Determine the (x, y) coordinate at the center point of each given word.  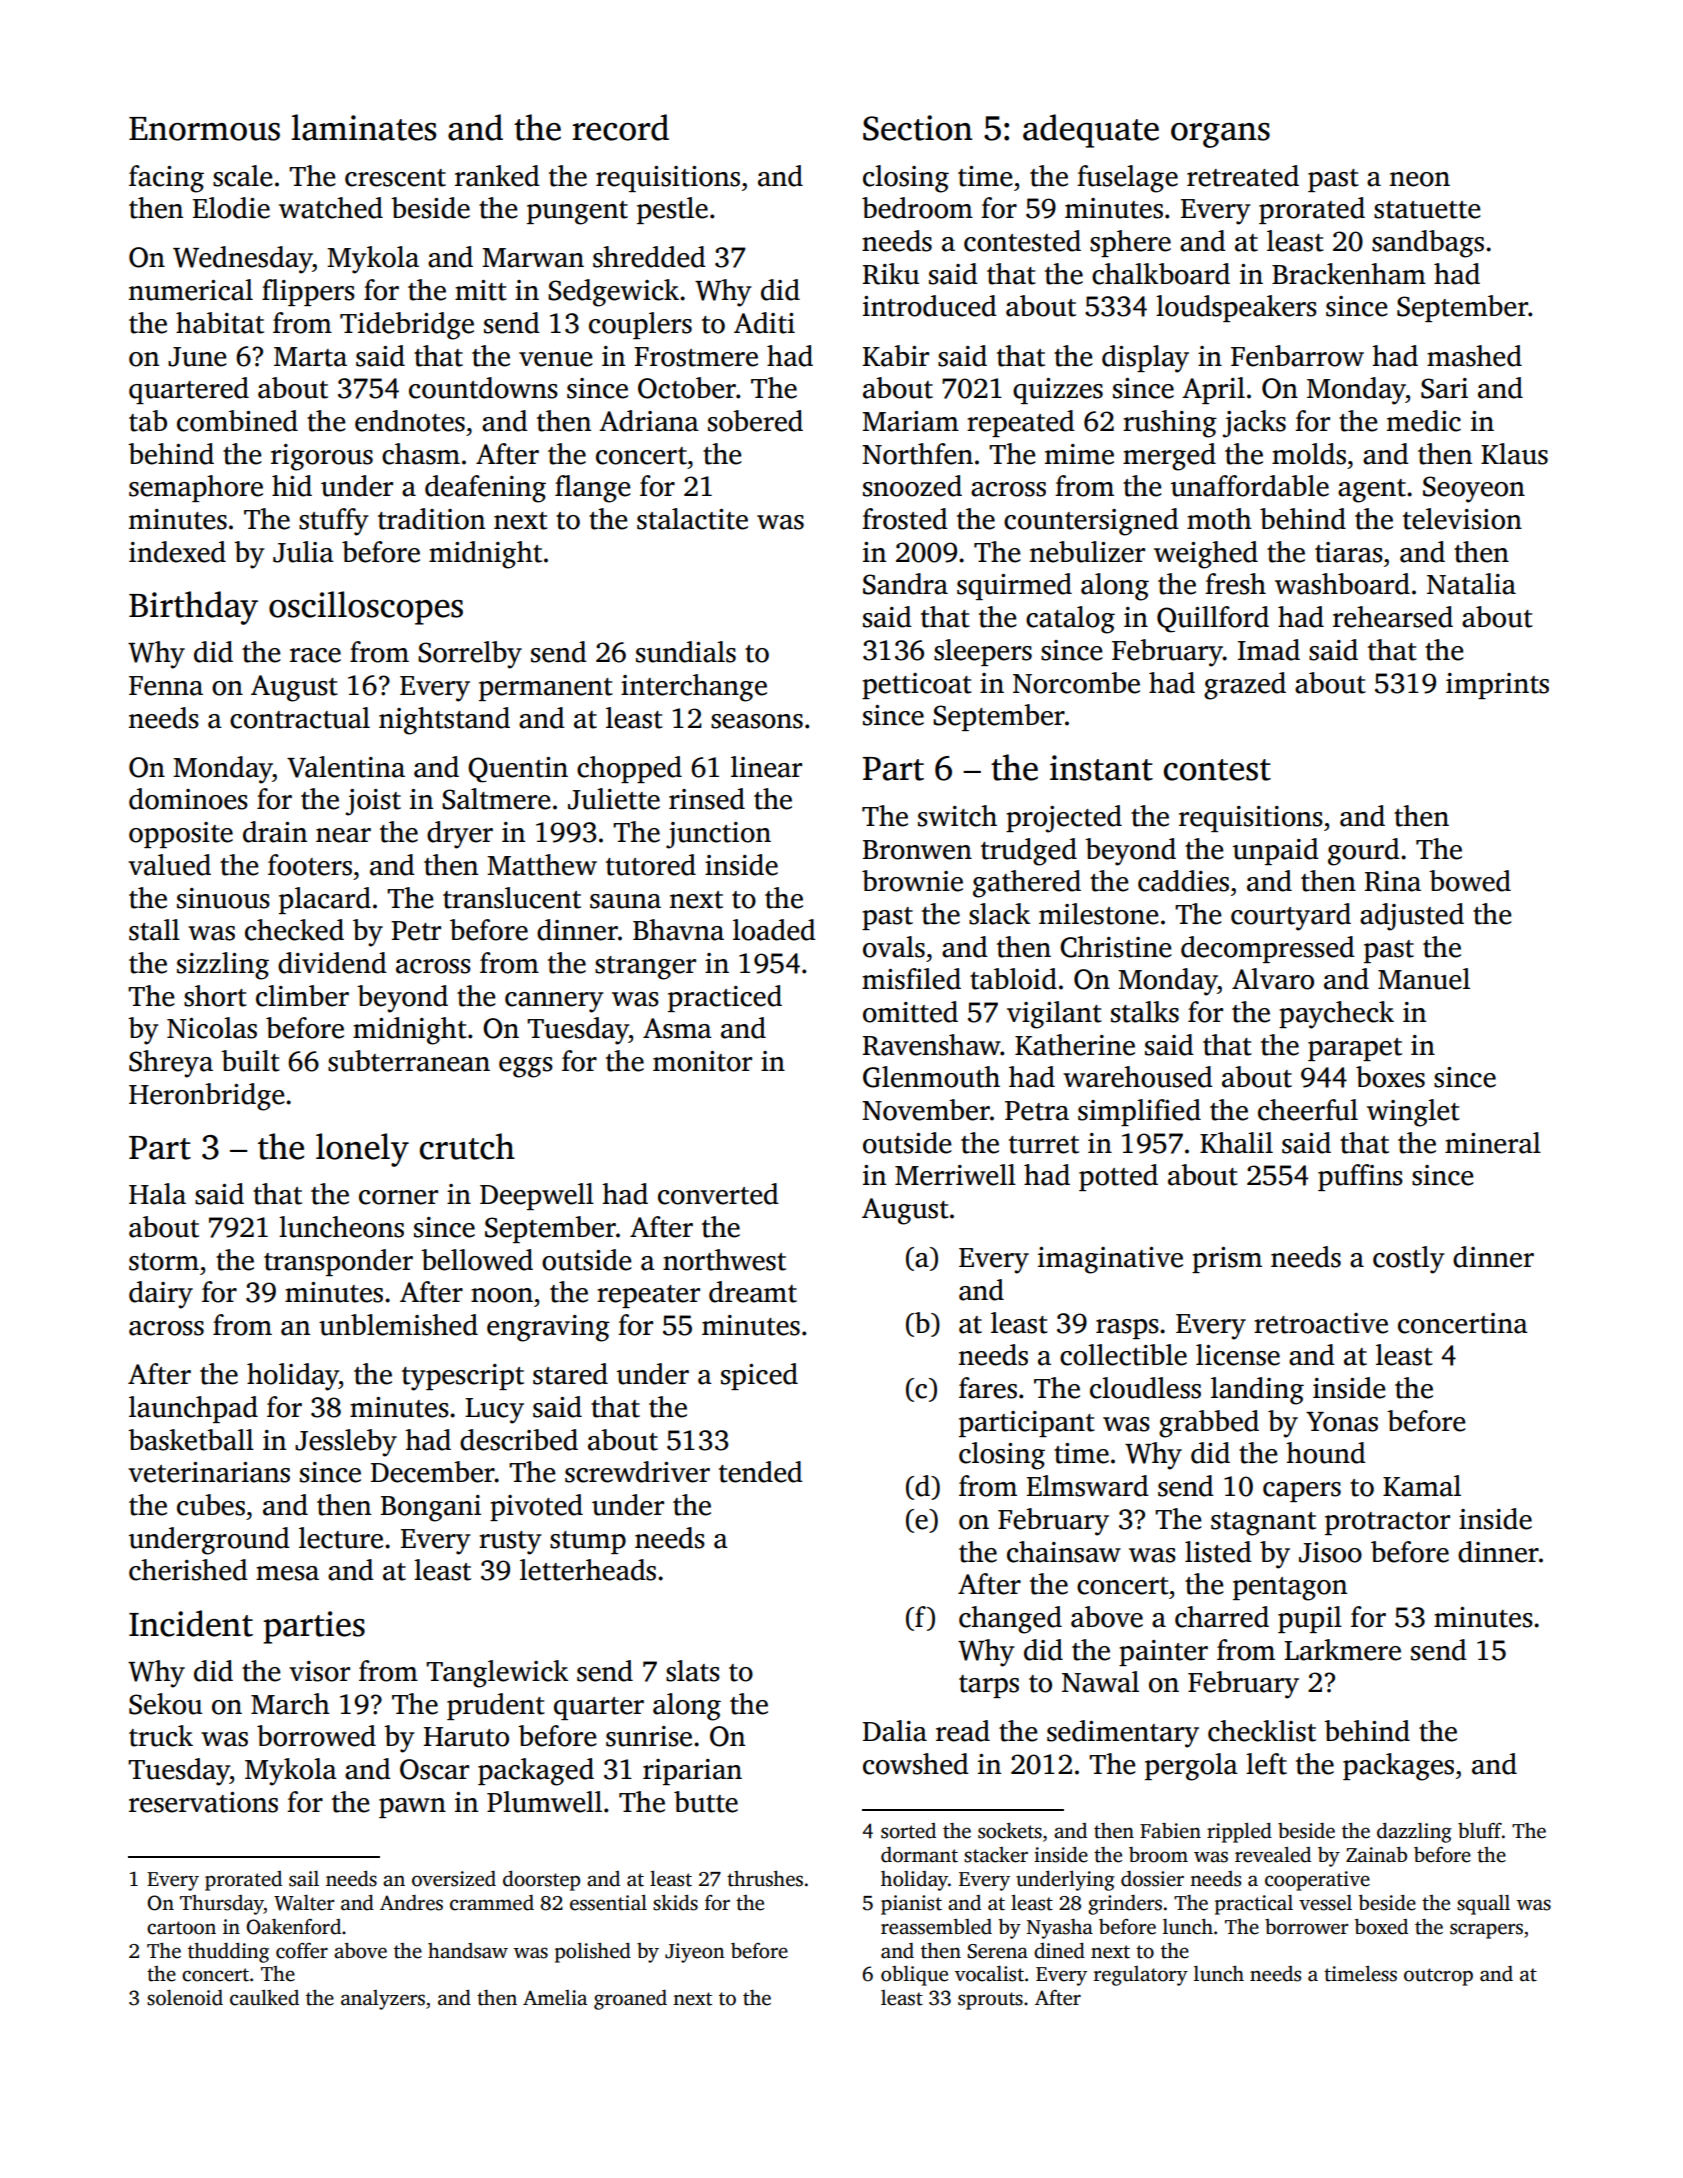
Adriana (649, 421)
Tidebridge (407, 326)
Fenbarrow (1297, 356)
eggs (526, 1067)
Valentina (346, 767)
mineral (1493, 1143)
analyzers (383, 2000)
